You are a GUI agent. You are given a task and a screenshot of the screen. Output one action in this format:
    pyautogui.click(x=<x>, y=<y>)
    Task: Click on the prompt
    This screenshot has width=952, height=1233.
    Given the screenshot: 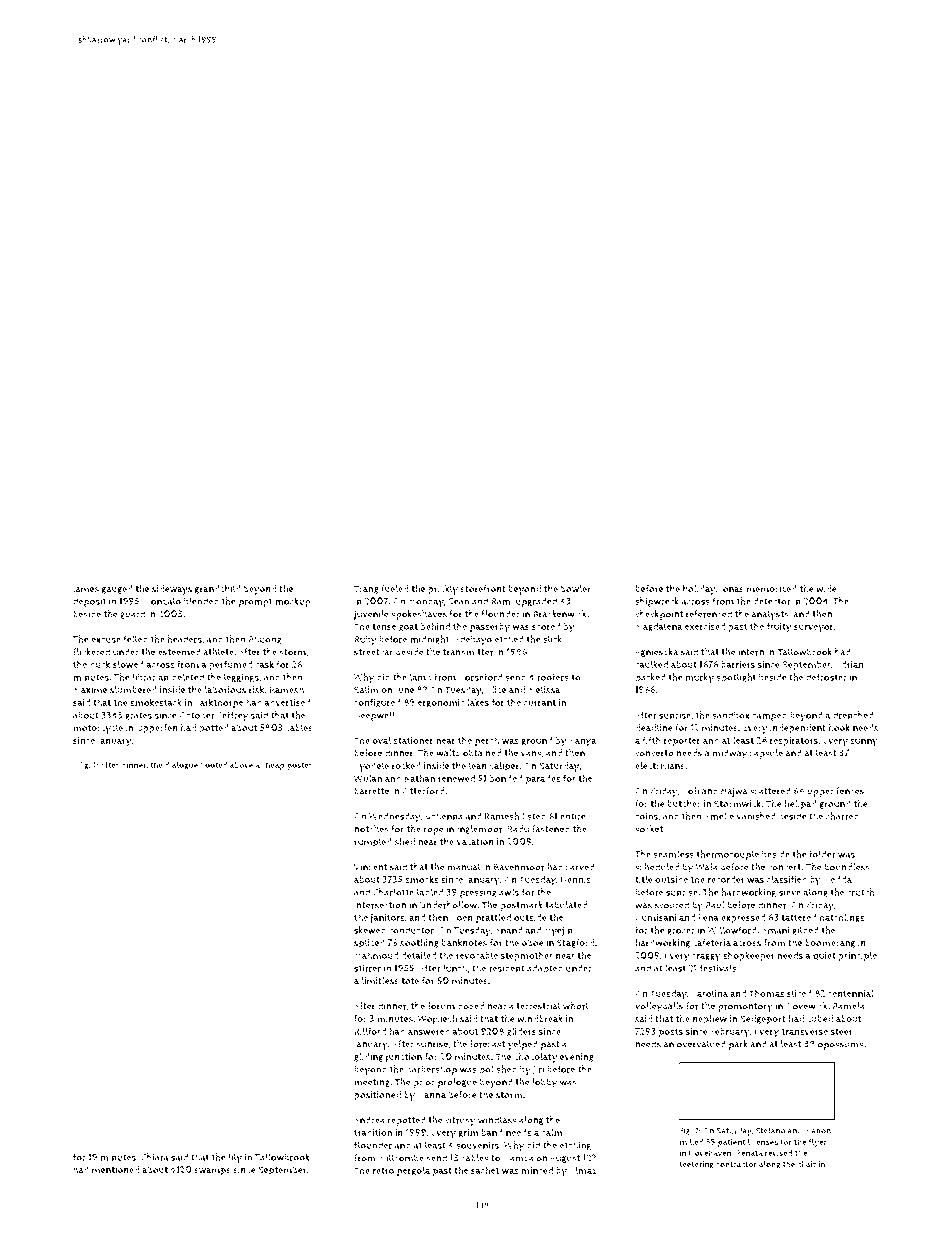 What is the action you would take?
    pyautogui.click(x=255, y=602)
